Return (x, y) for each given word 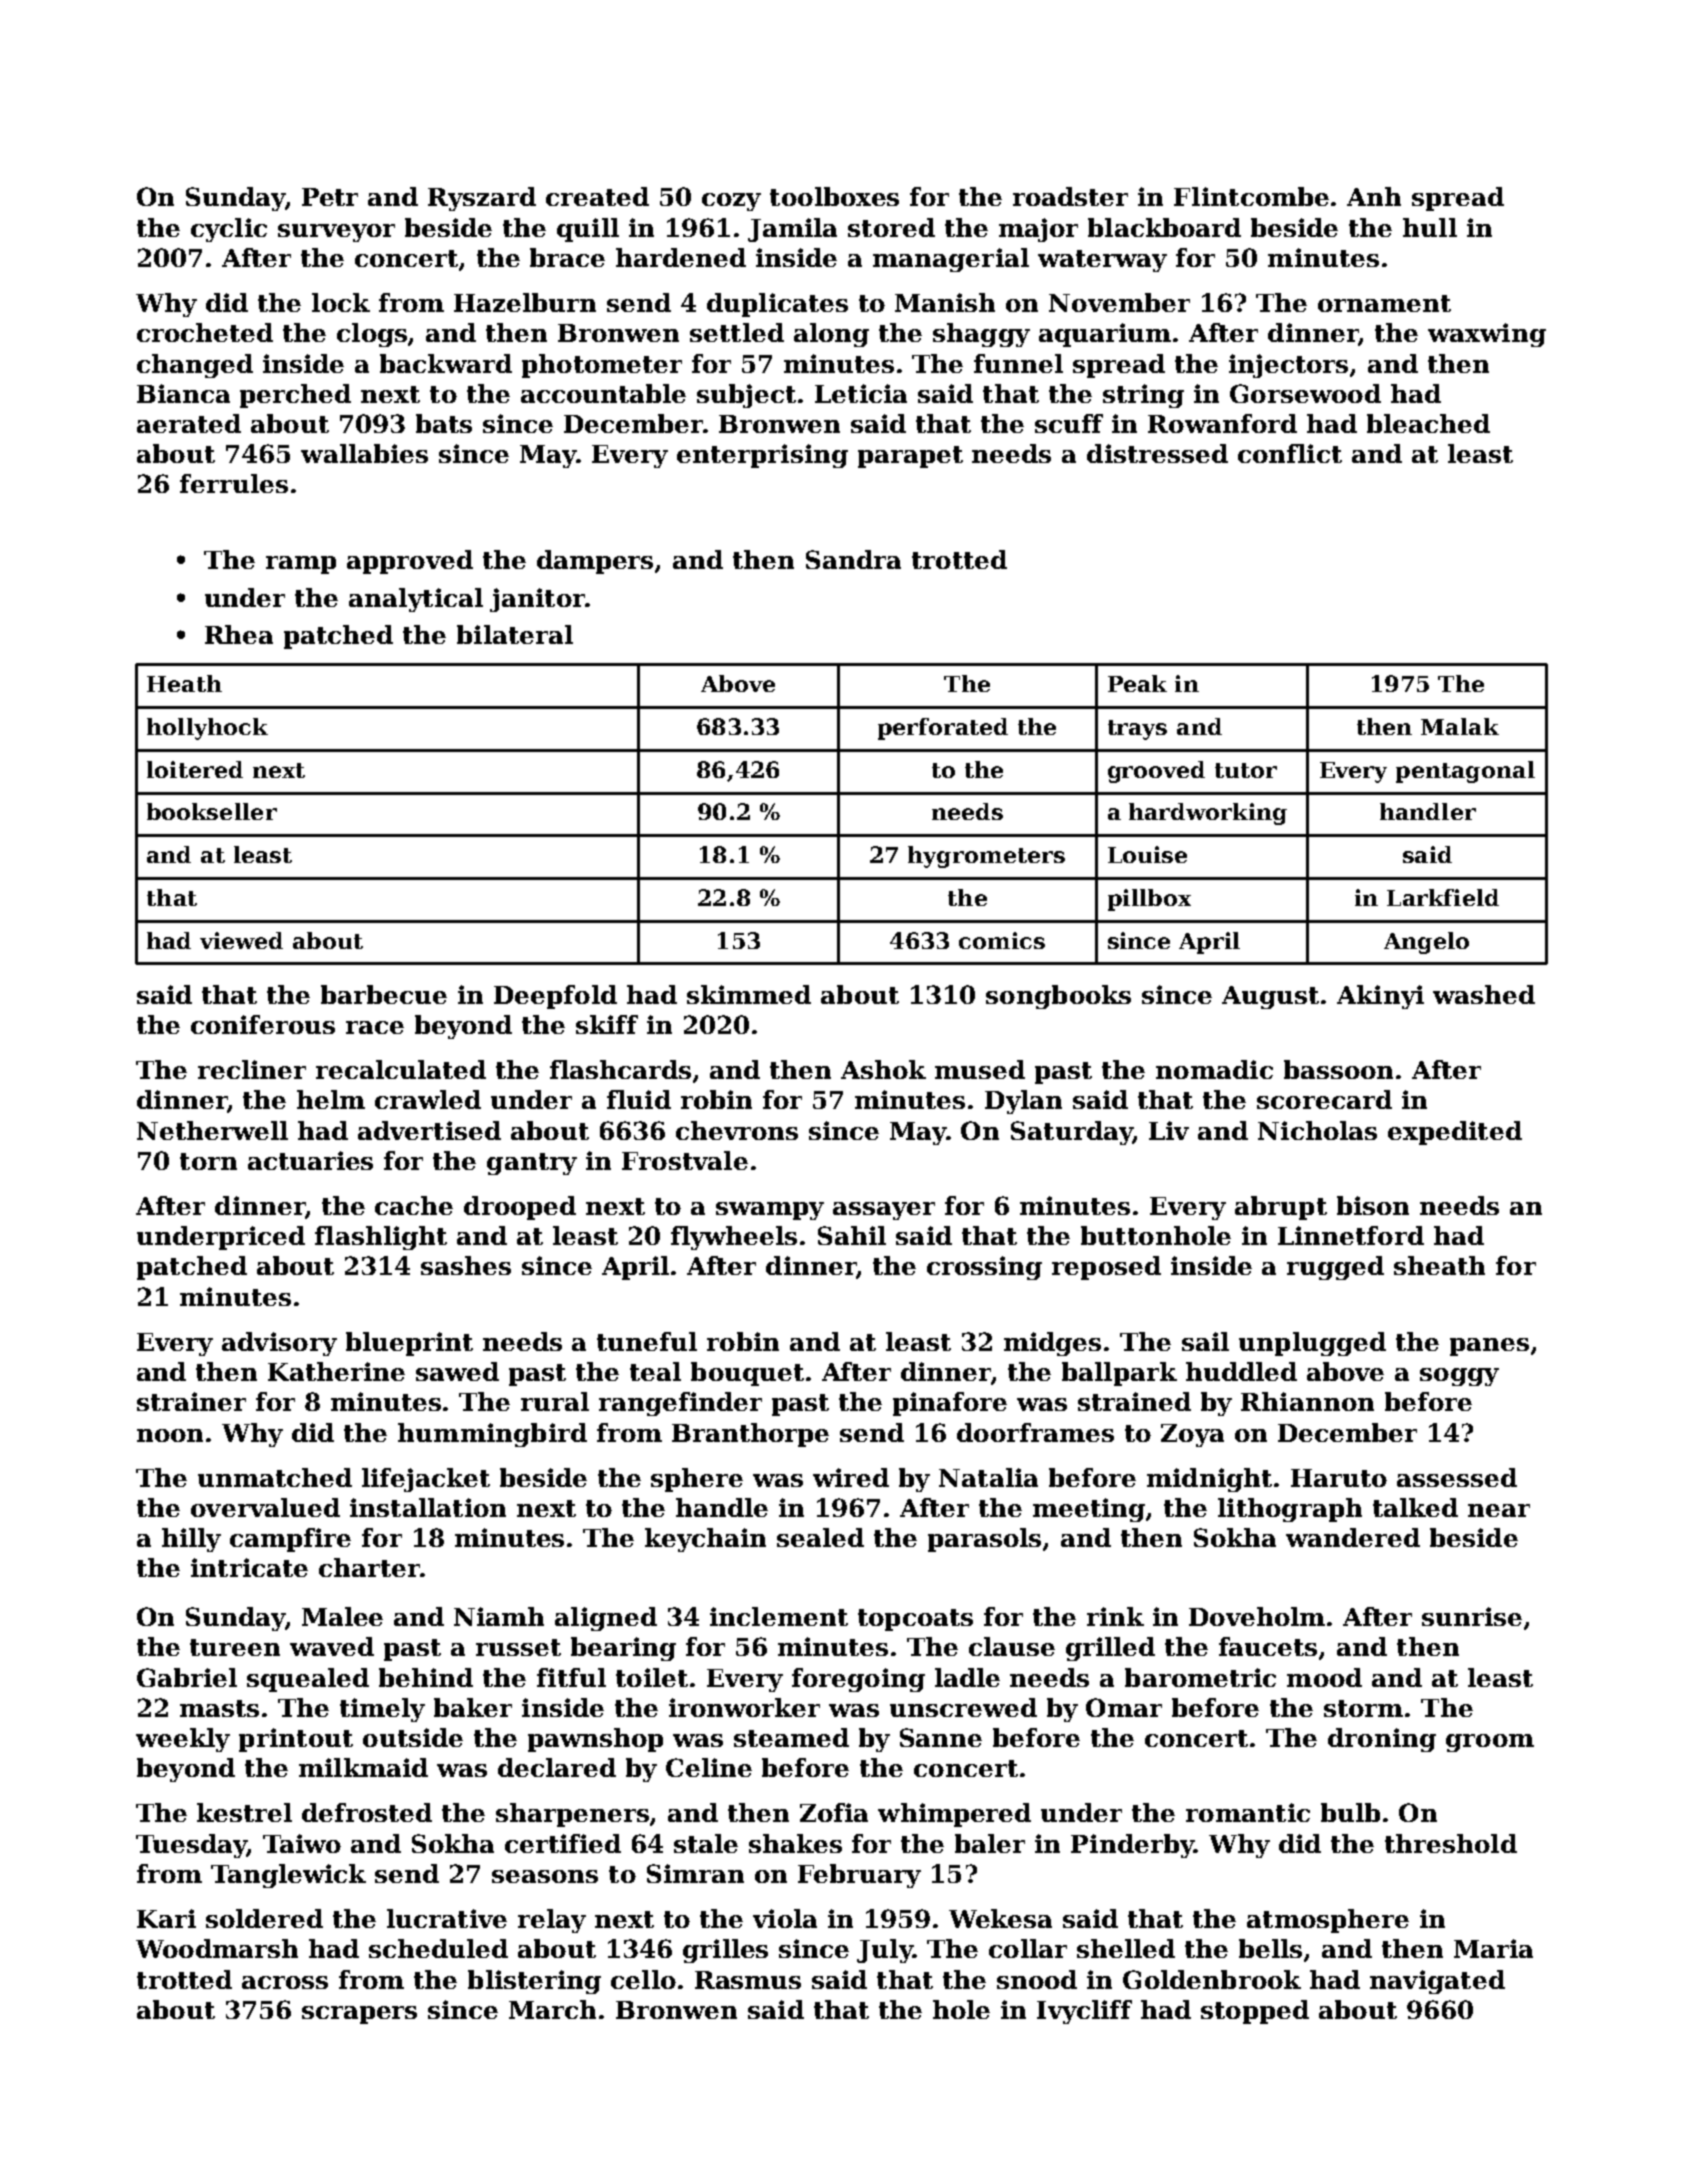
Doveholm (1257, 1616)
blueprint (409, 1344)
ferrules (234, 483)
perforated (943, 729)
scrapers (359, 2015)
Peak (1137, 683)
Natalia (988, 1477)
